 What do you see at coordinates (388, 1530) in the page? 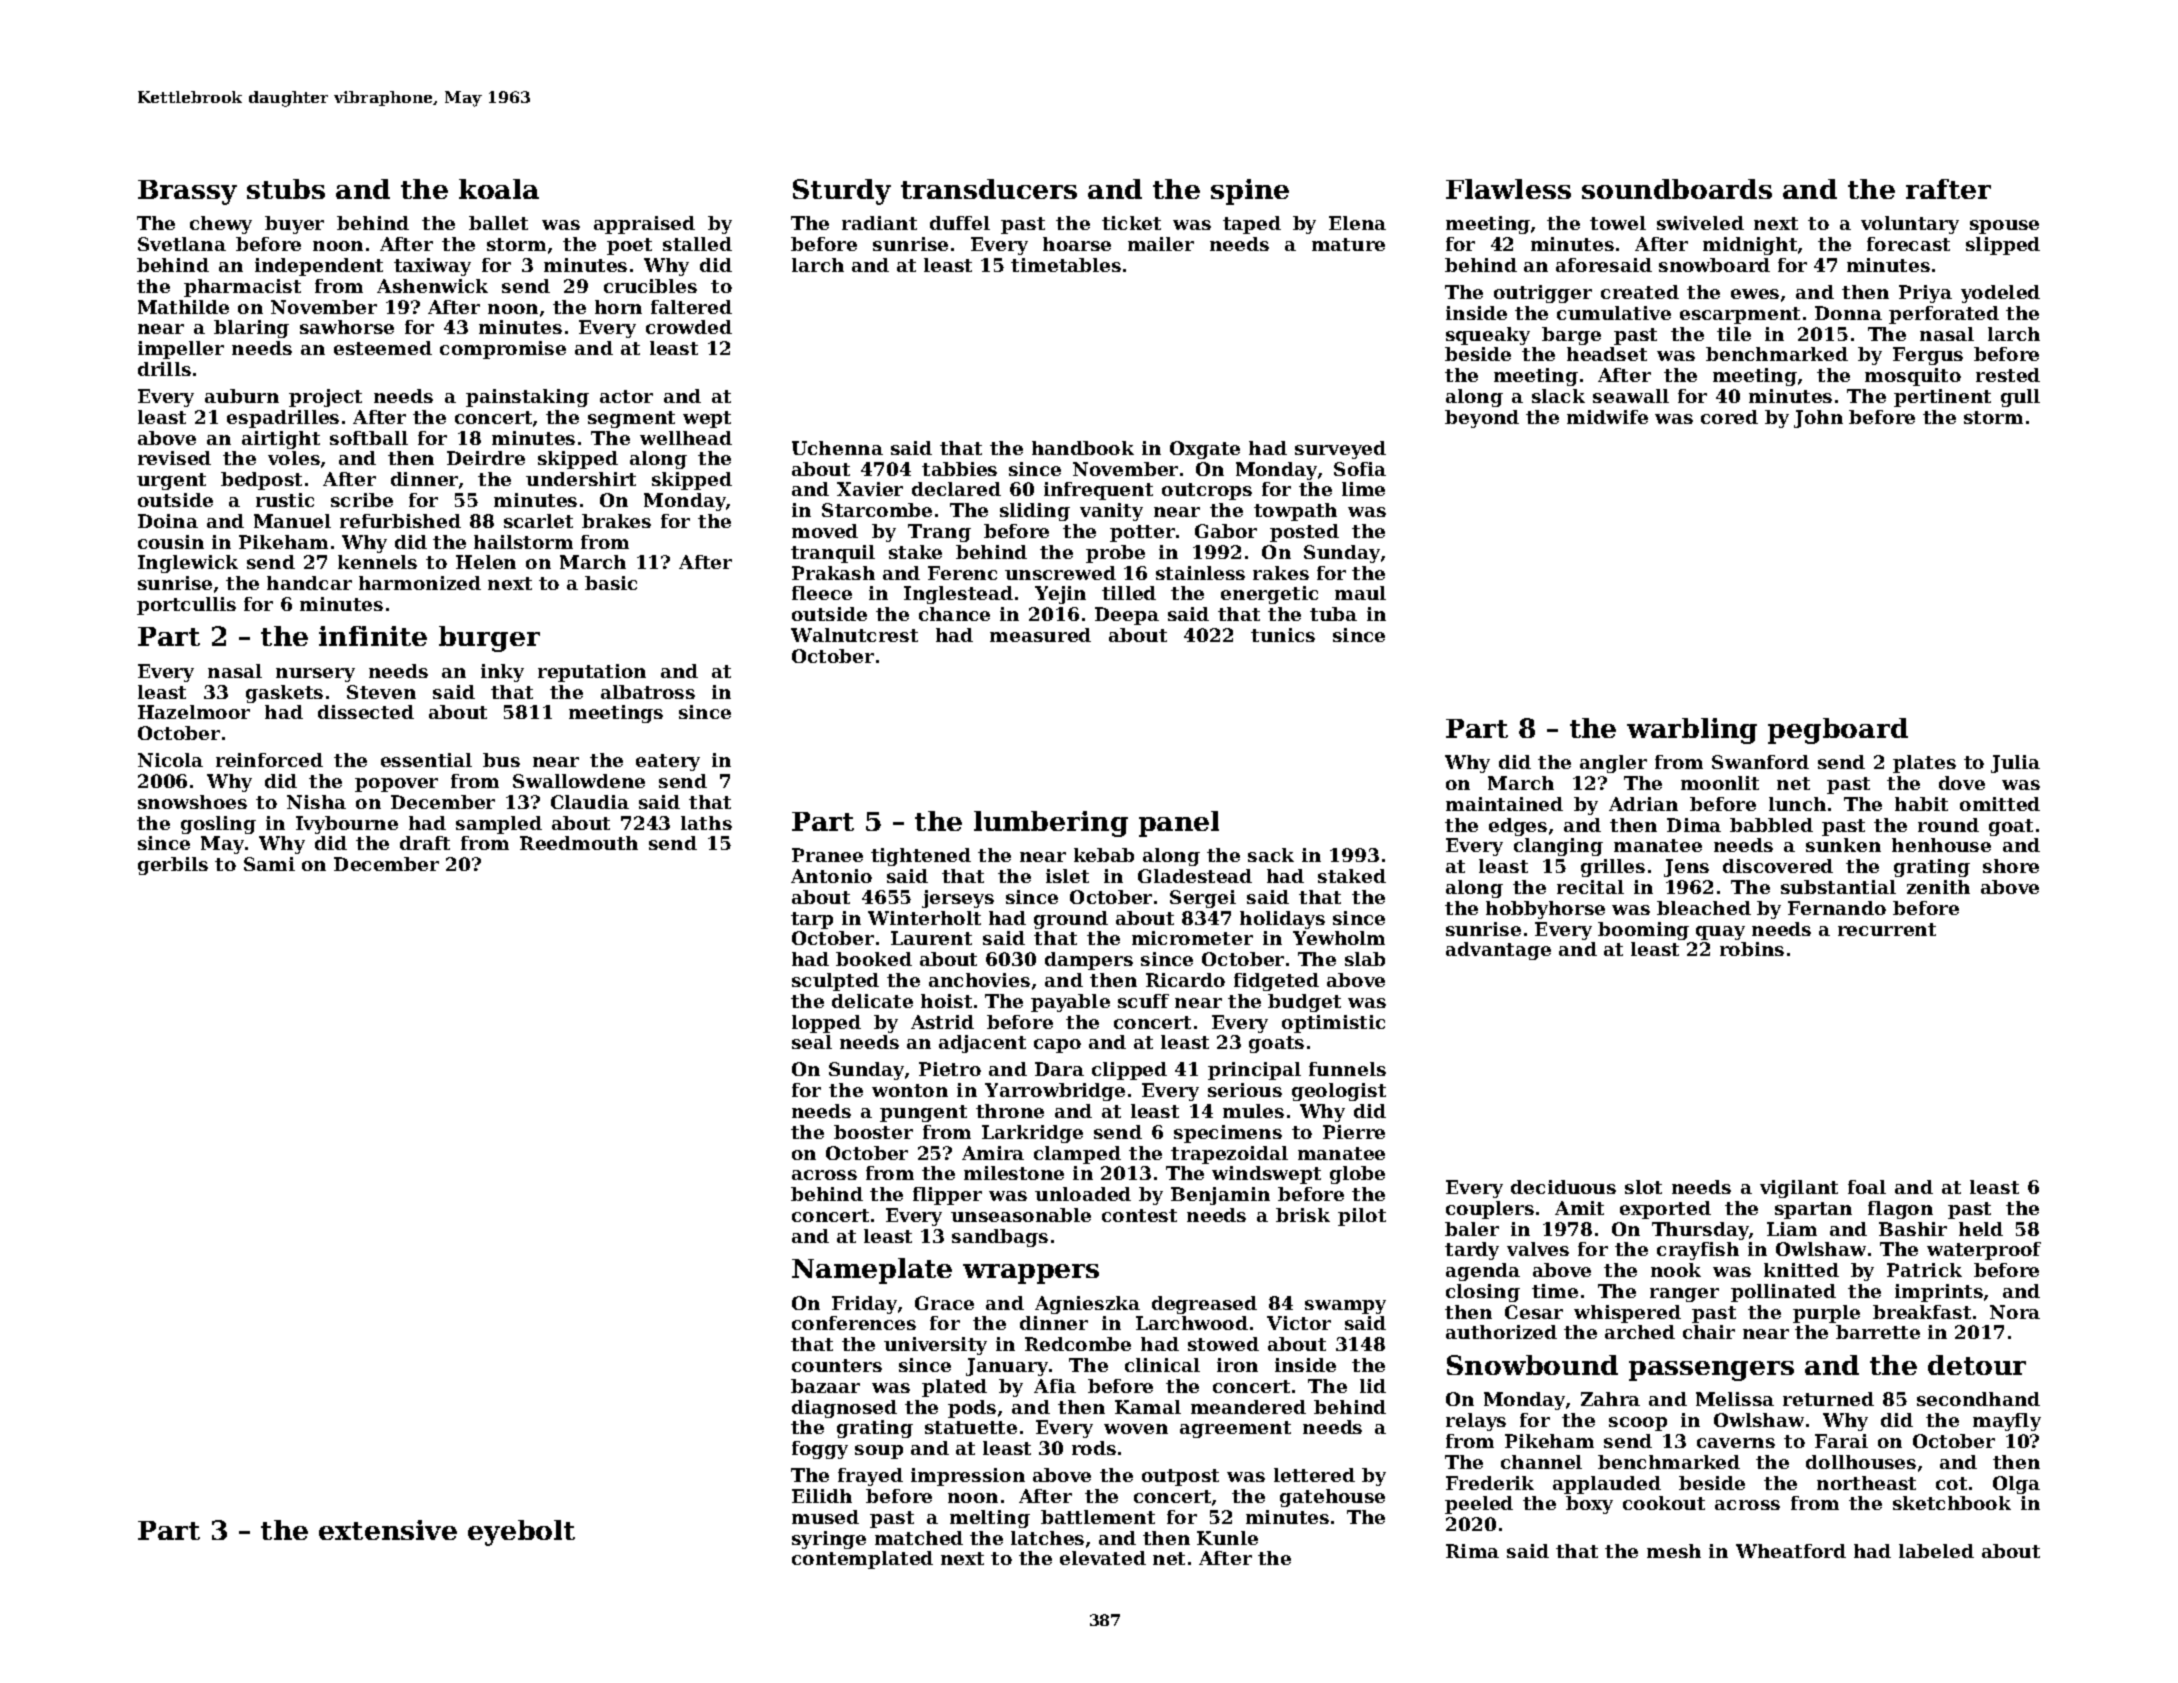
I see `extensive` at bounding box center [388, 1530].
